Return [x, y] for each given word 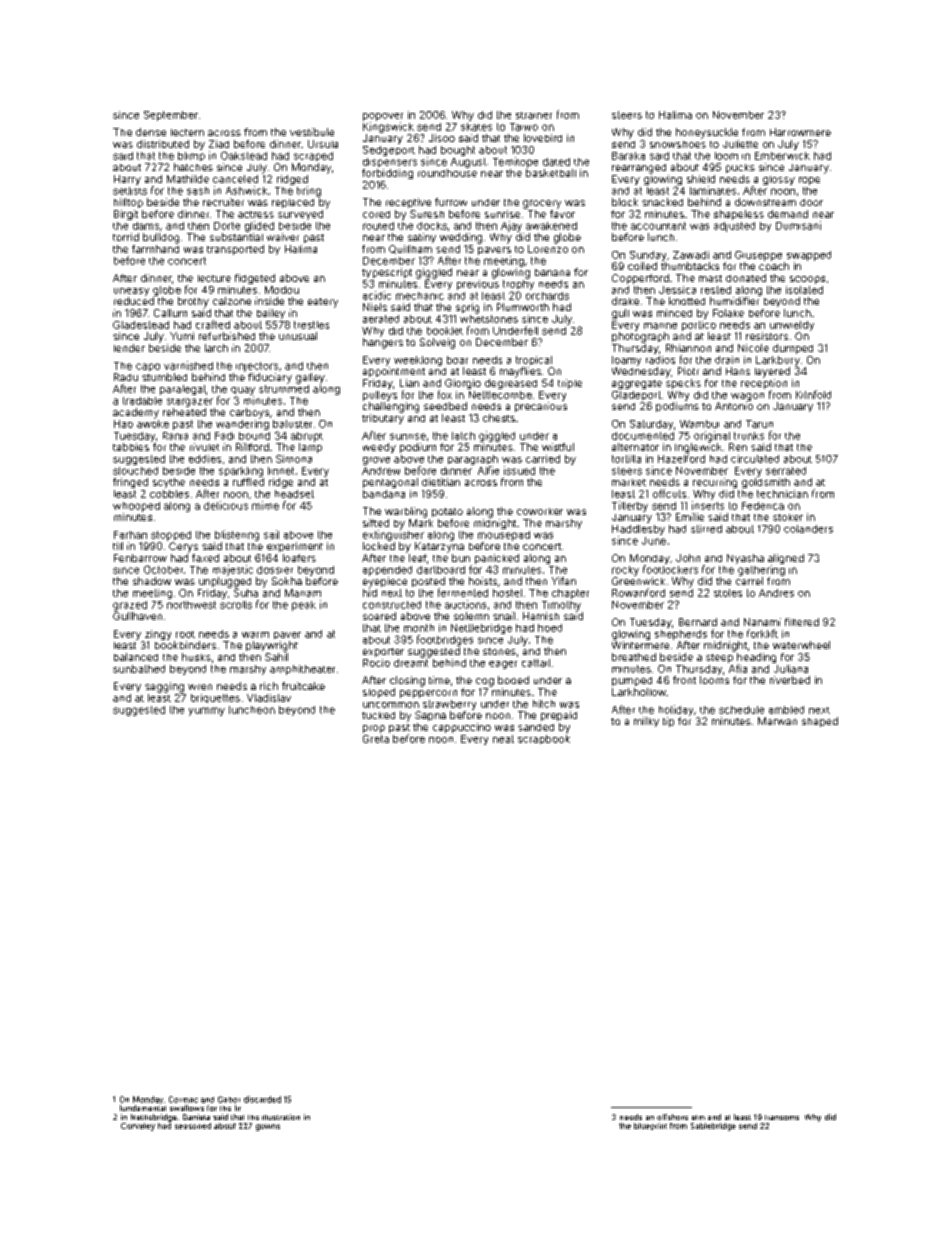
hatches [193, 167]
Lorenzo [548, 249]
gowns [268, 1127]
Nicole [753, 348]
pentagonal [390, 483]
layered [772, 372]
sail [271, 534]
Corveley [138, 1127]
